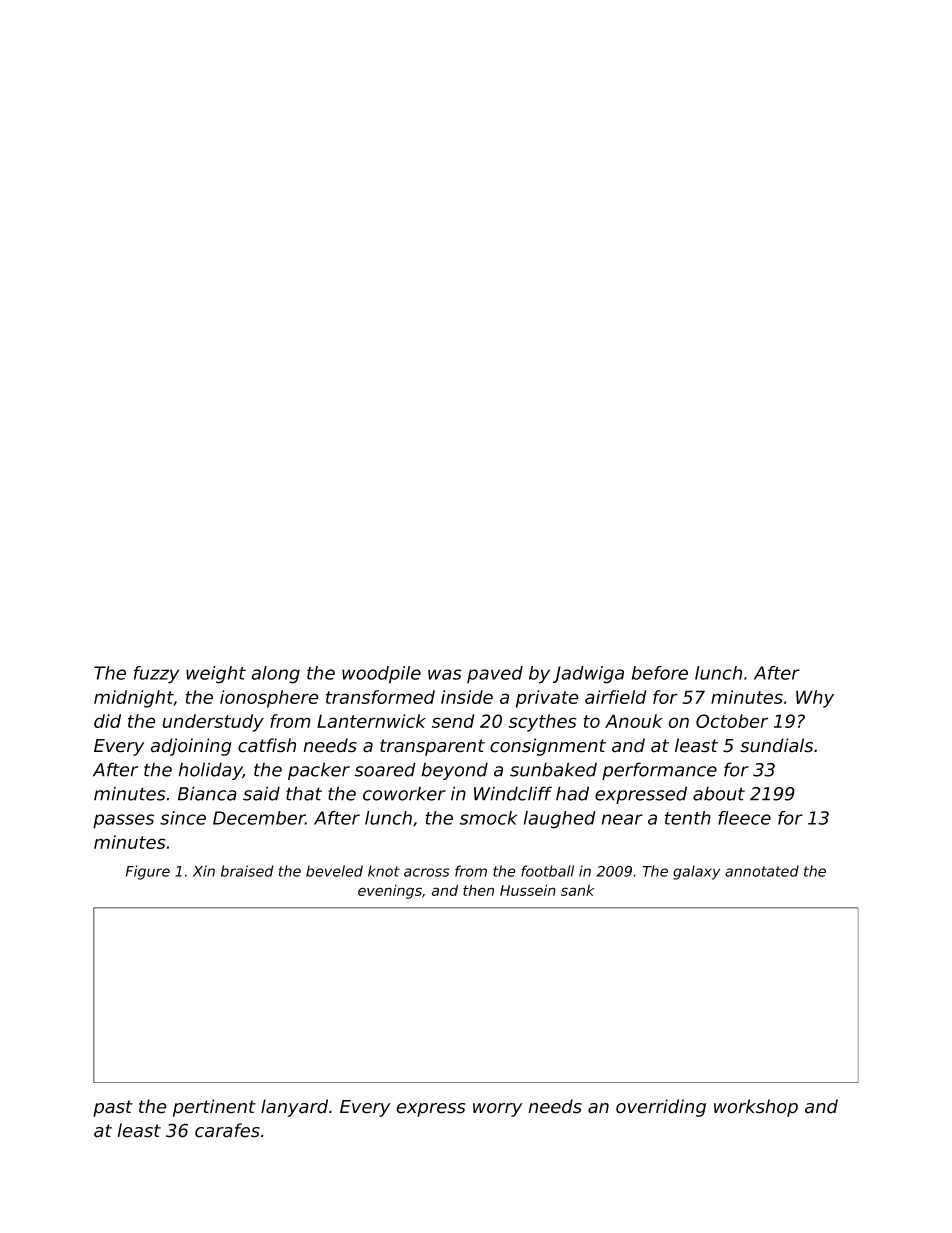 Image resolution: width=952 pixels, height=1233 pixels. I want to click on annotated, so click(762, 871).
